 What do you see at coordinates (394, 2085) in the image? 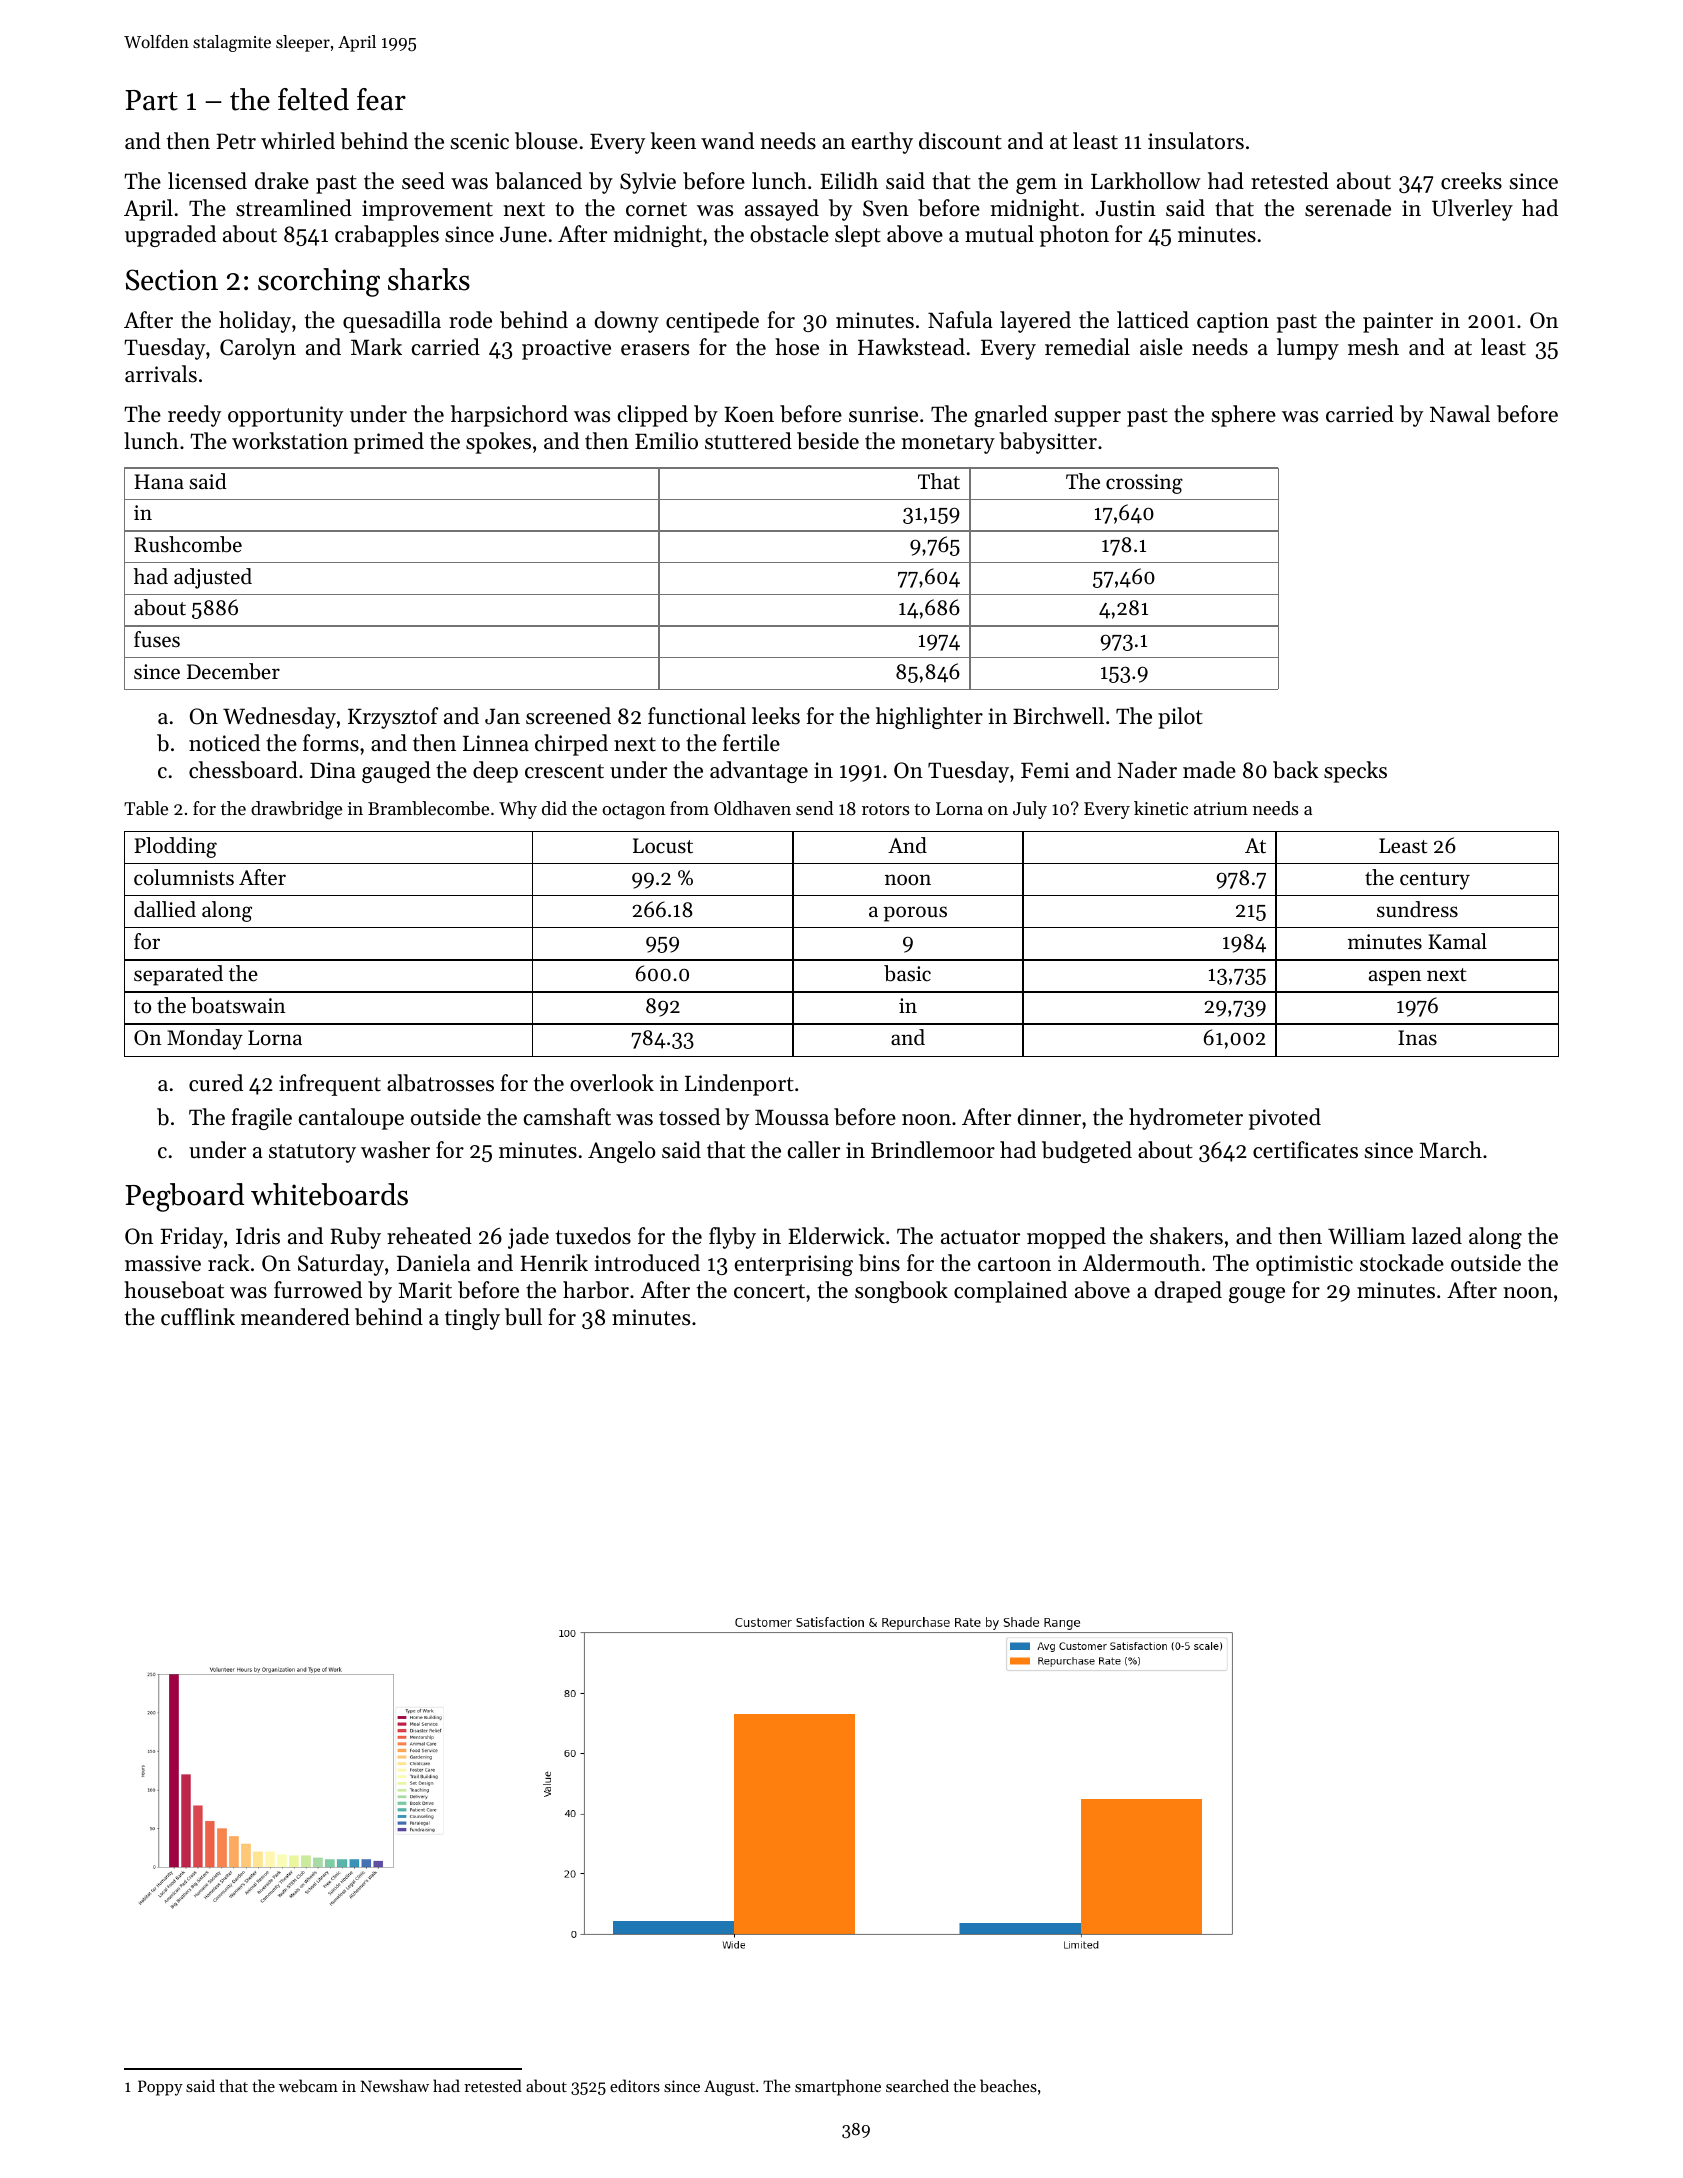
I see `Newshaw` at bounding box center [394, 2085].
